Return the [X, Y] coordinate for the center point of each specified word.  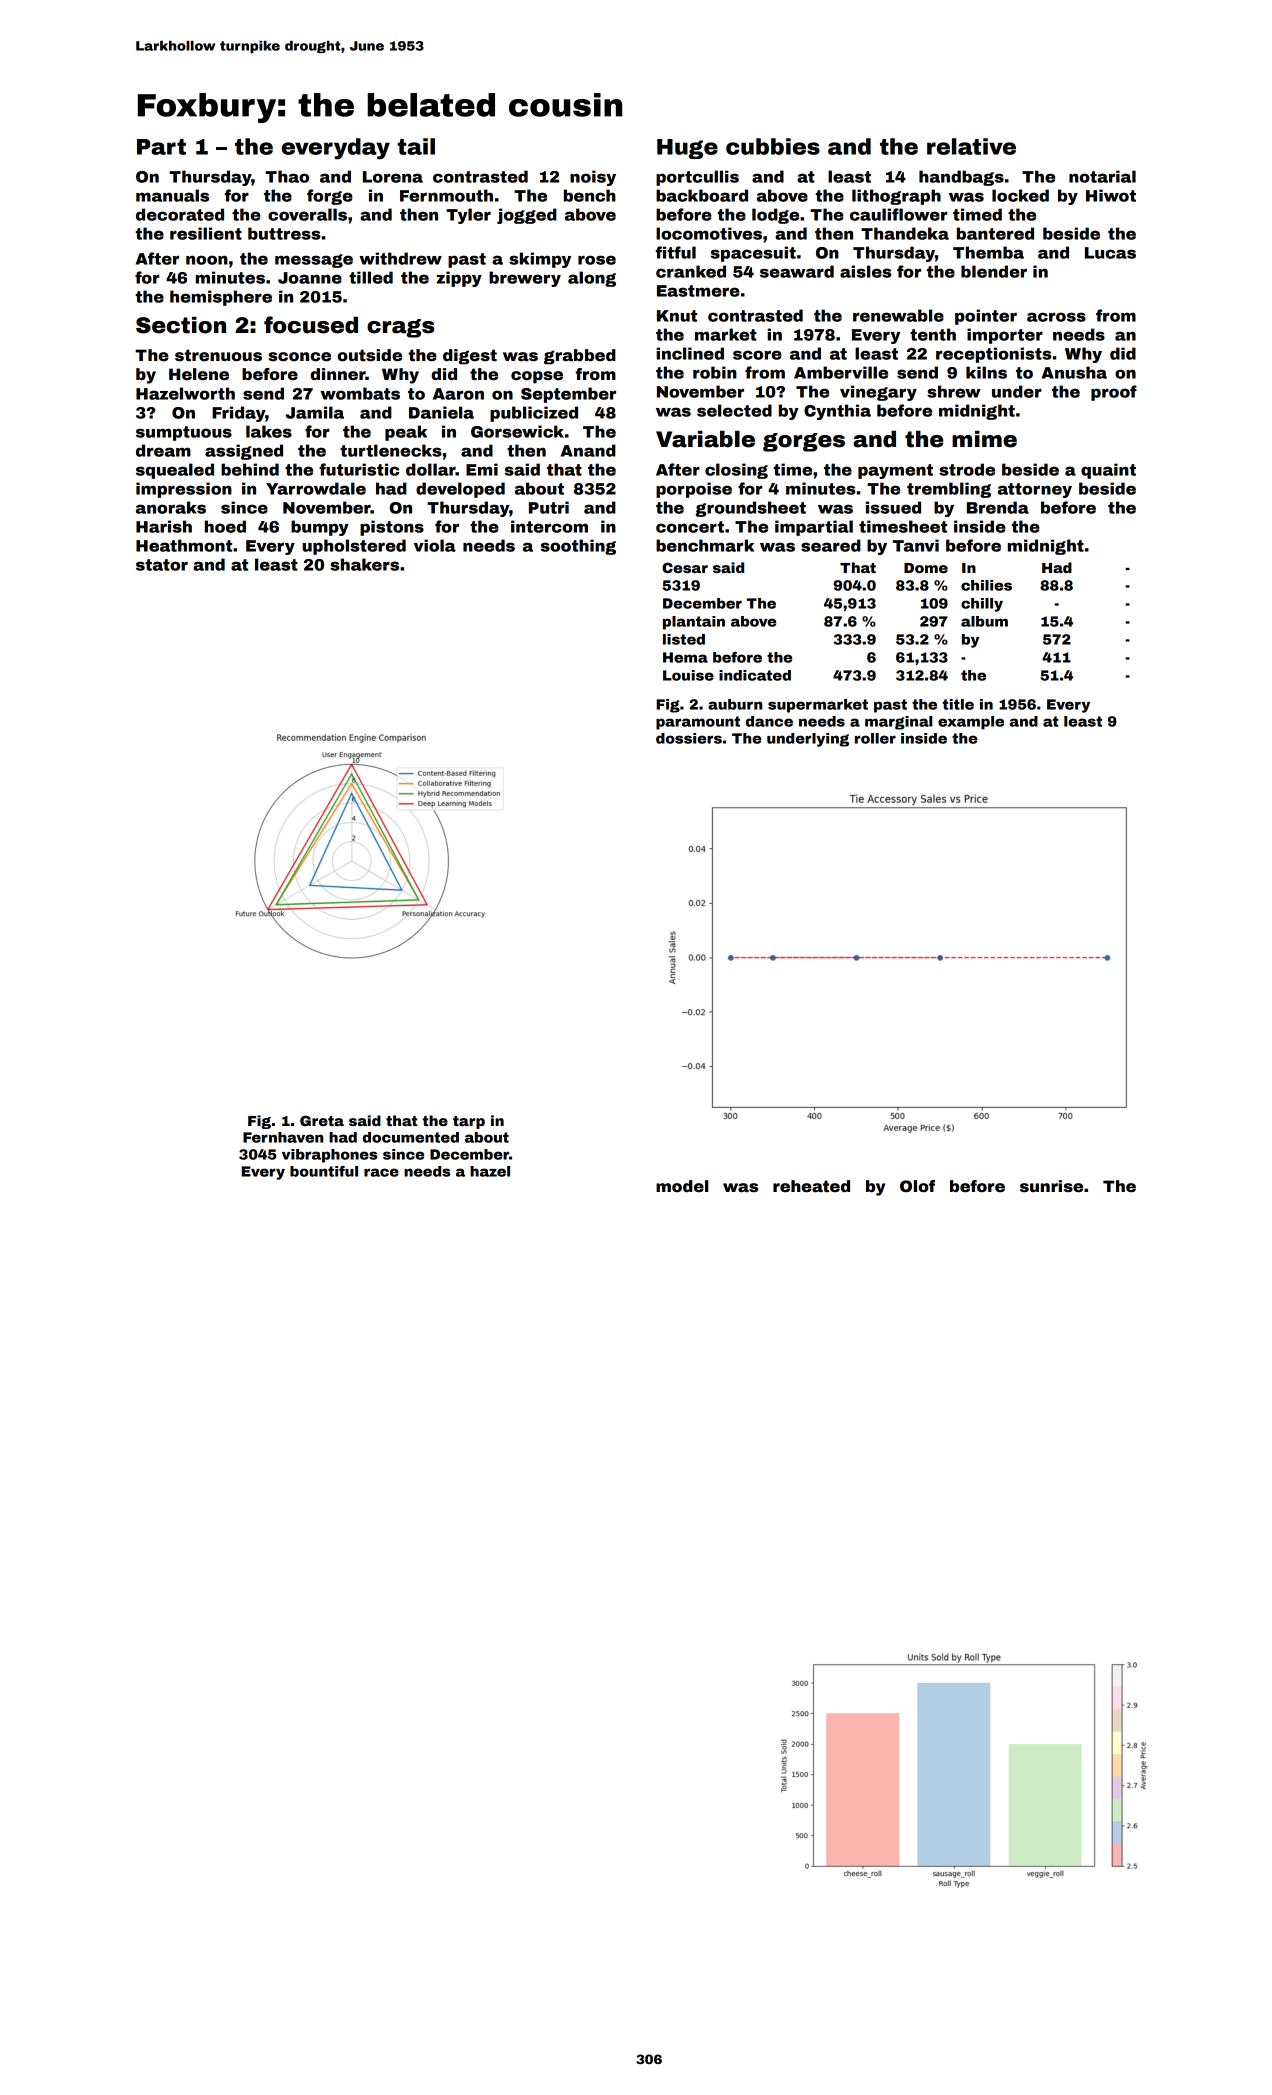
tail [416, 146]
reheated [811, 1186]
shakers [364, 564]
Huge [687, 149]
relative [971, 146]
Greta [322, 1120]
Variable [705, 439]
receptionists [994, 355]
